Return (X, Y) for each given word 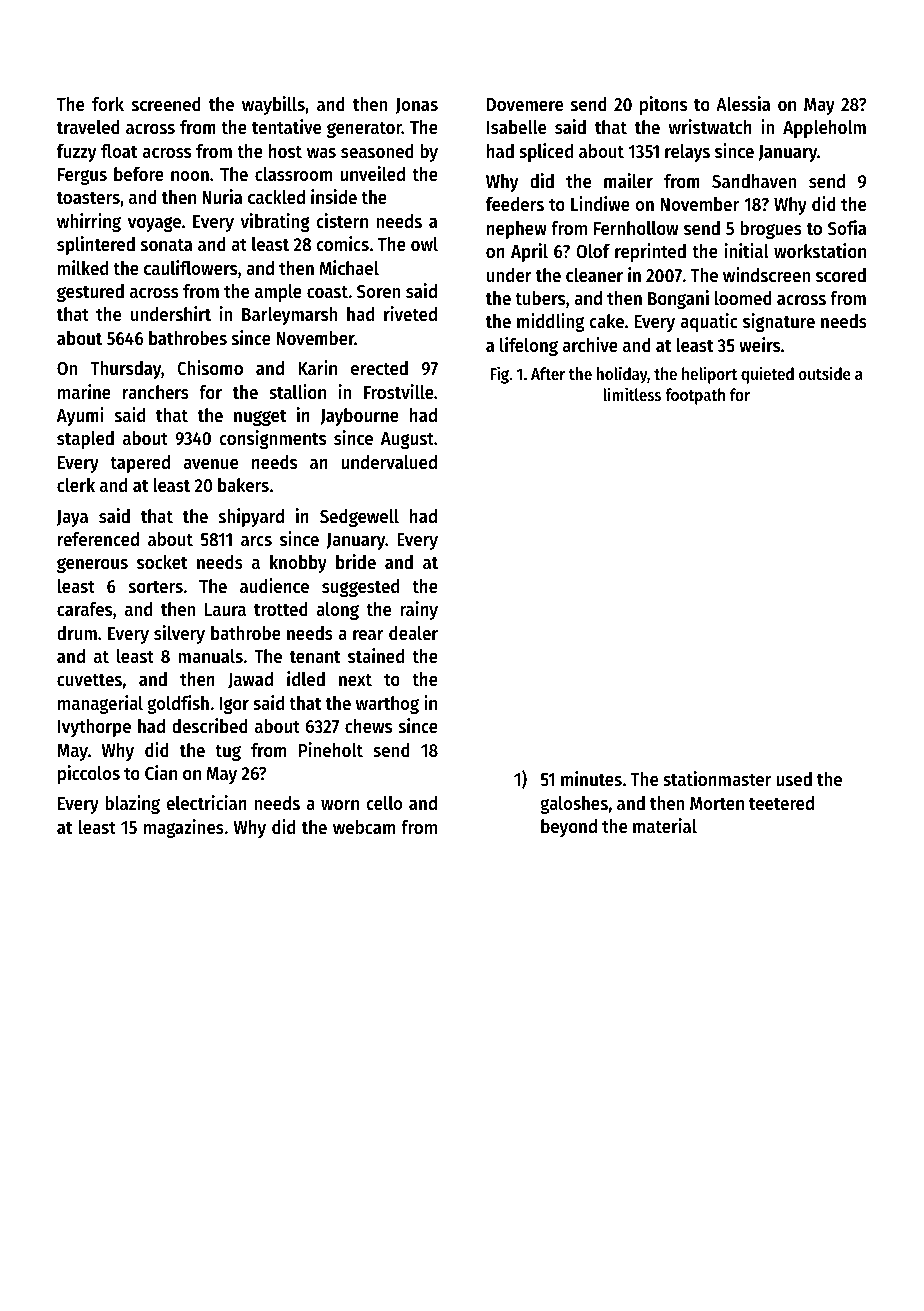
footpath (695, 396)
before (139, 174)
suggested (360, 588)
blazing (132, 804)
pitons (663, 105)
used (794, 779)
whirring (89, 222)
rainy (419, 610)
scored (841, 275)
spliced (546, 152)
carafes (84, 609)
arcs (256, 541)
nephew (517, 230)
